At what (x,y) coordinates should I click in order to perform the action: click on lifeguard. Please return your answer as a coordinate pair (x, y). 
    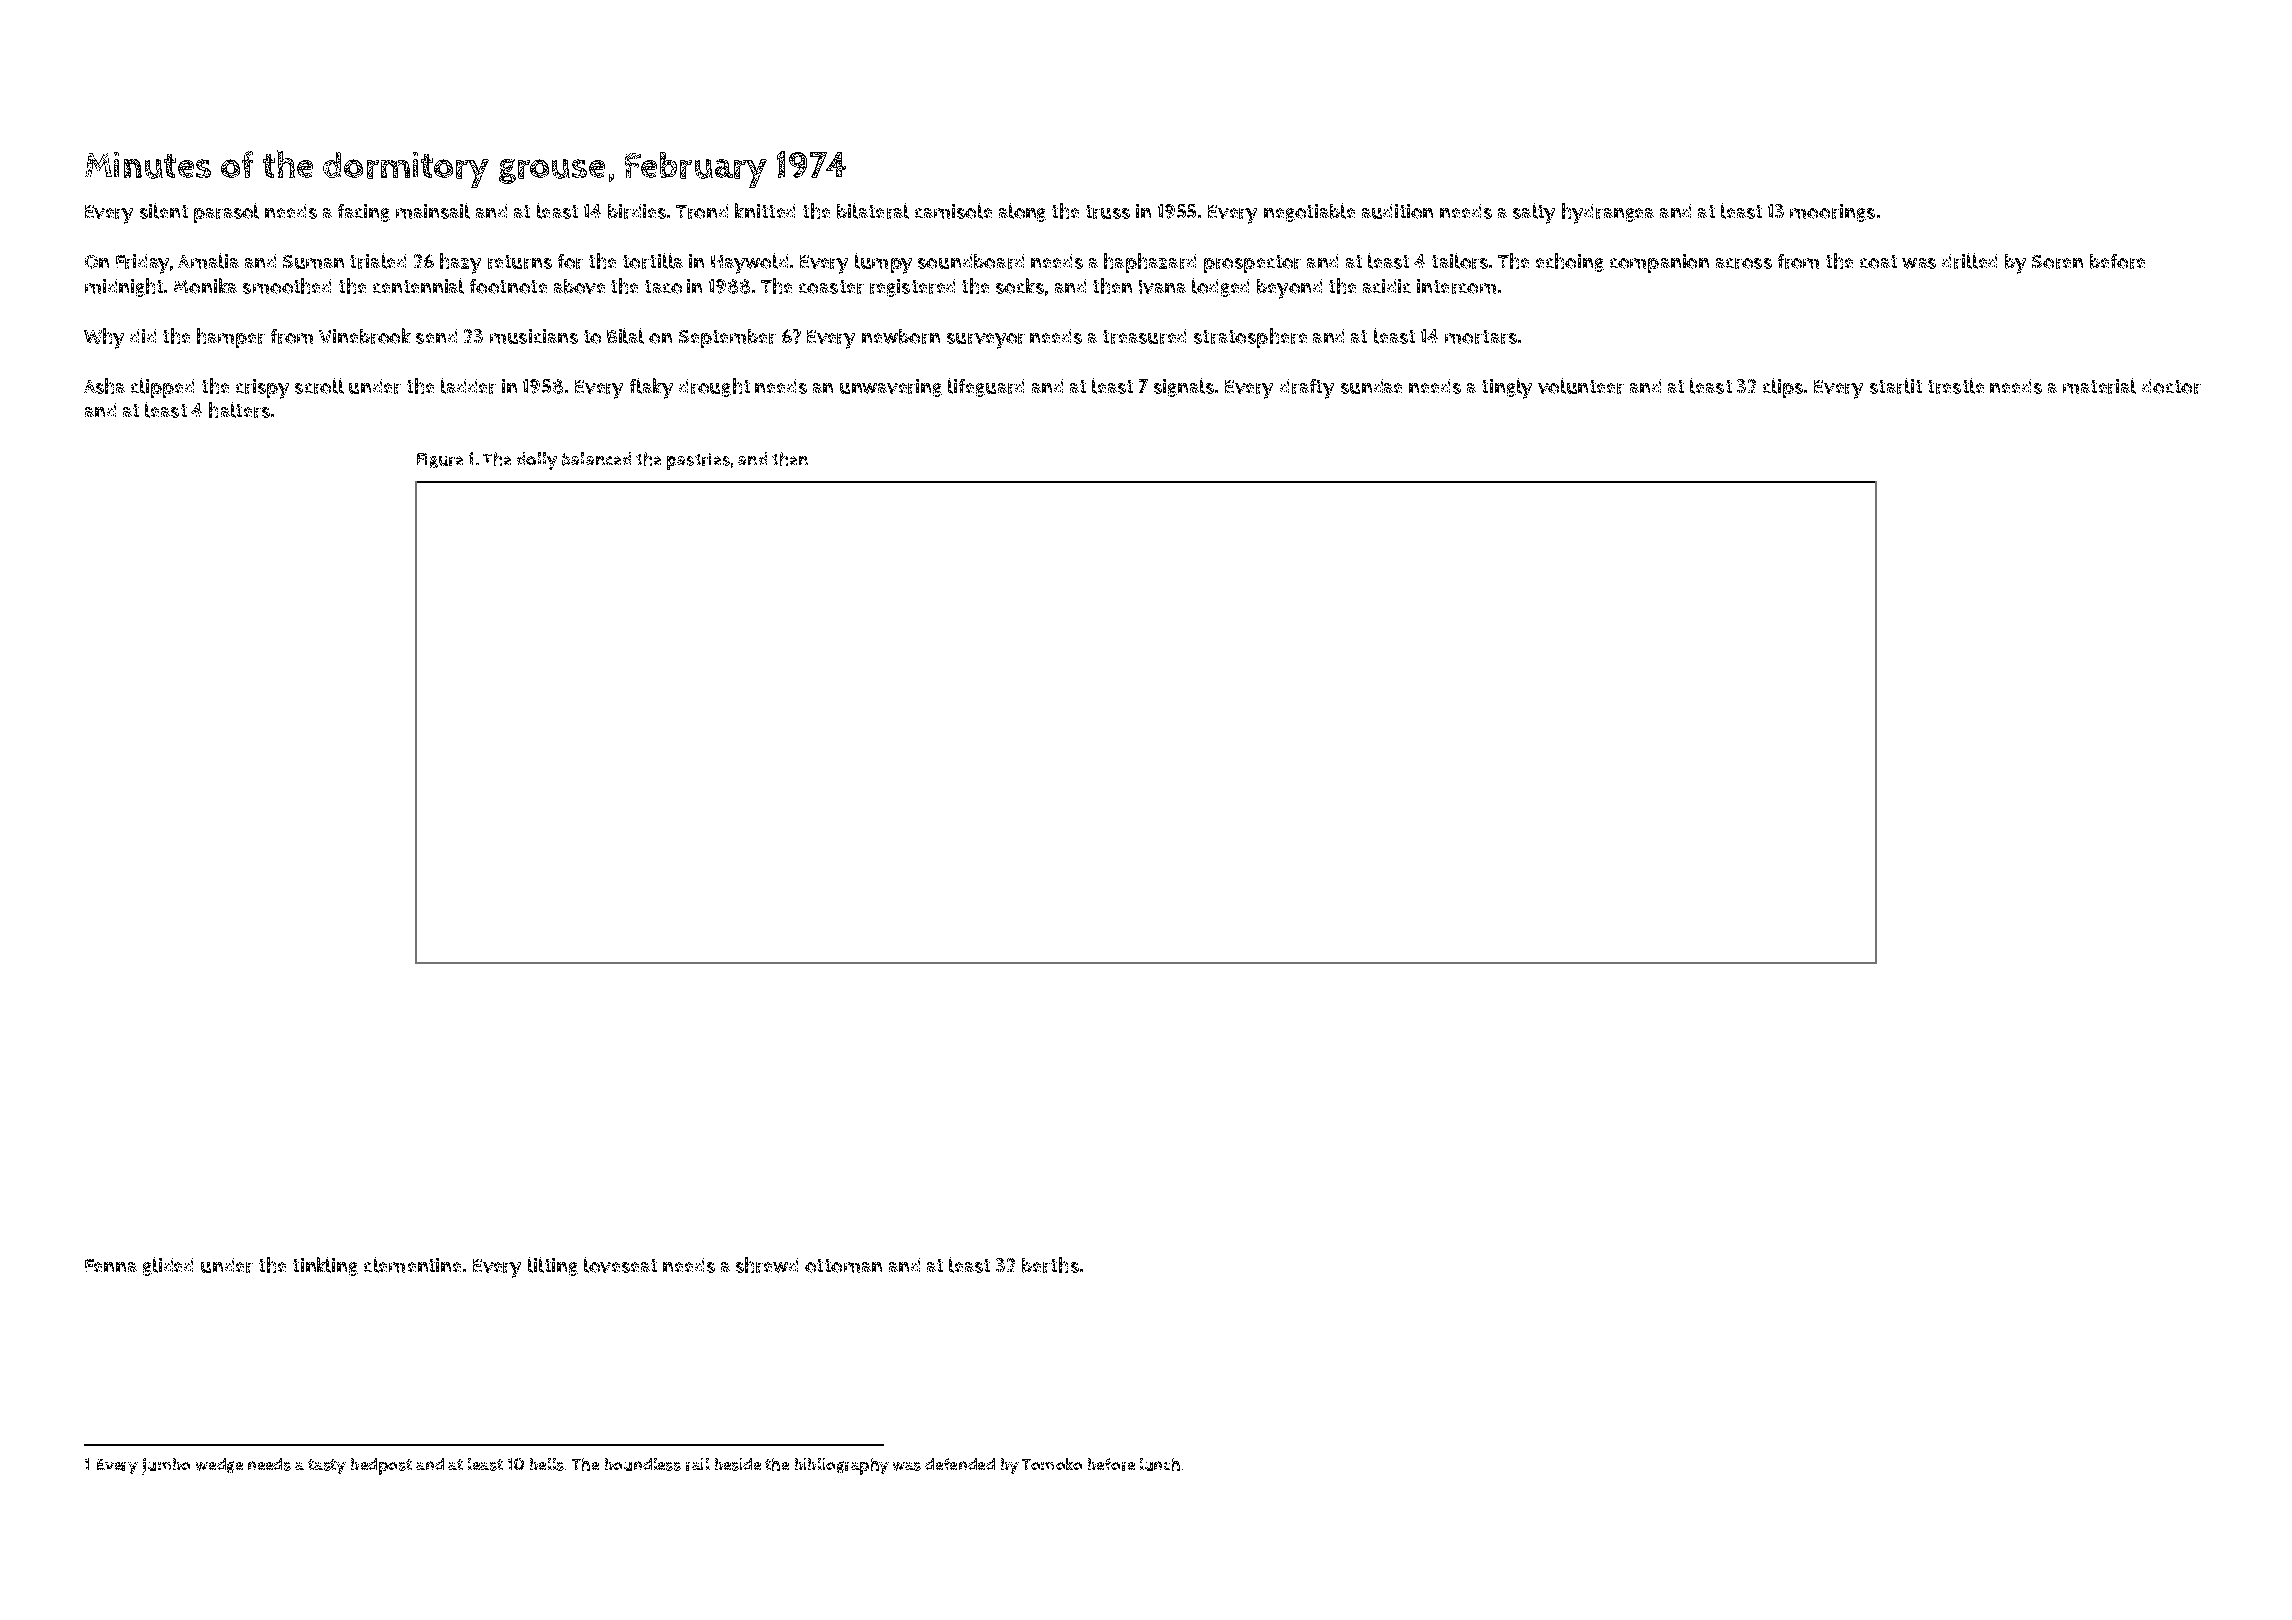
    Looking at the image, I should click on (986, 387).
